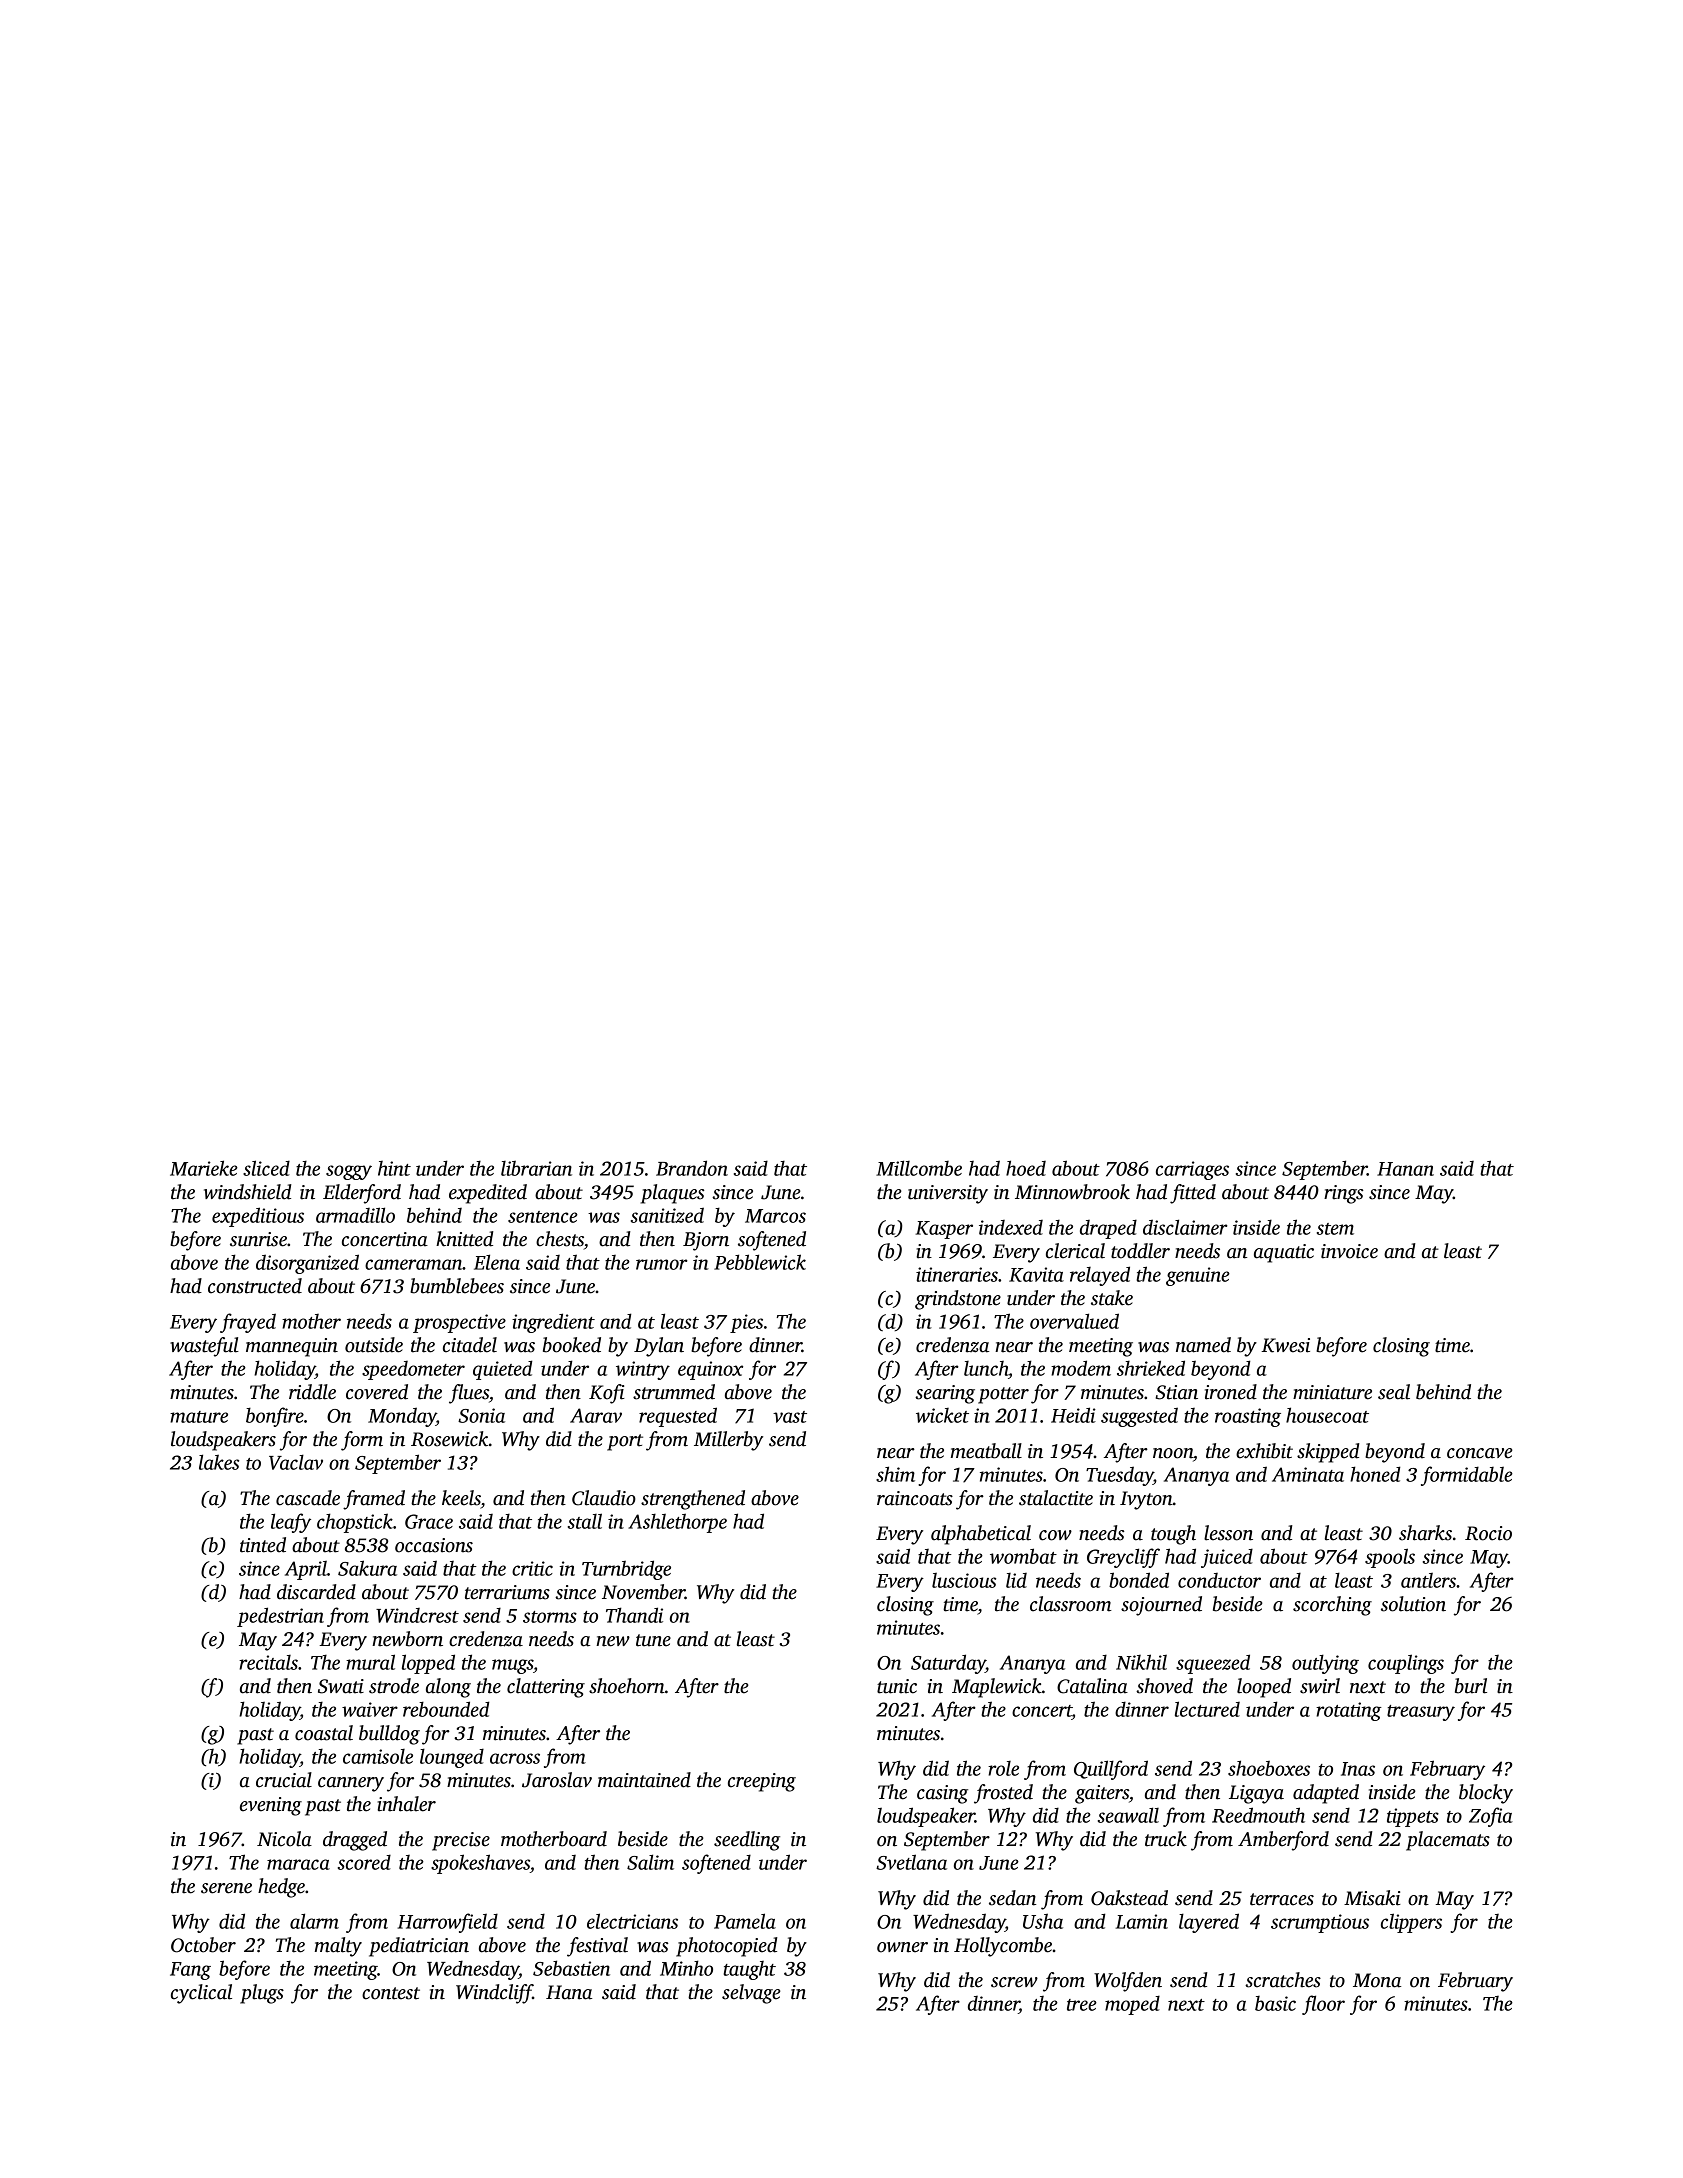 The height and width of the screenshot is (2178, 1683). Describe the element at coordinates (997, 1688) in the screenshot. I see `Maplewick` at that location.
